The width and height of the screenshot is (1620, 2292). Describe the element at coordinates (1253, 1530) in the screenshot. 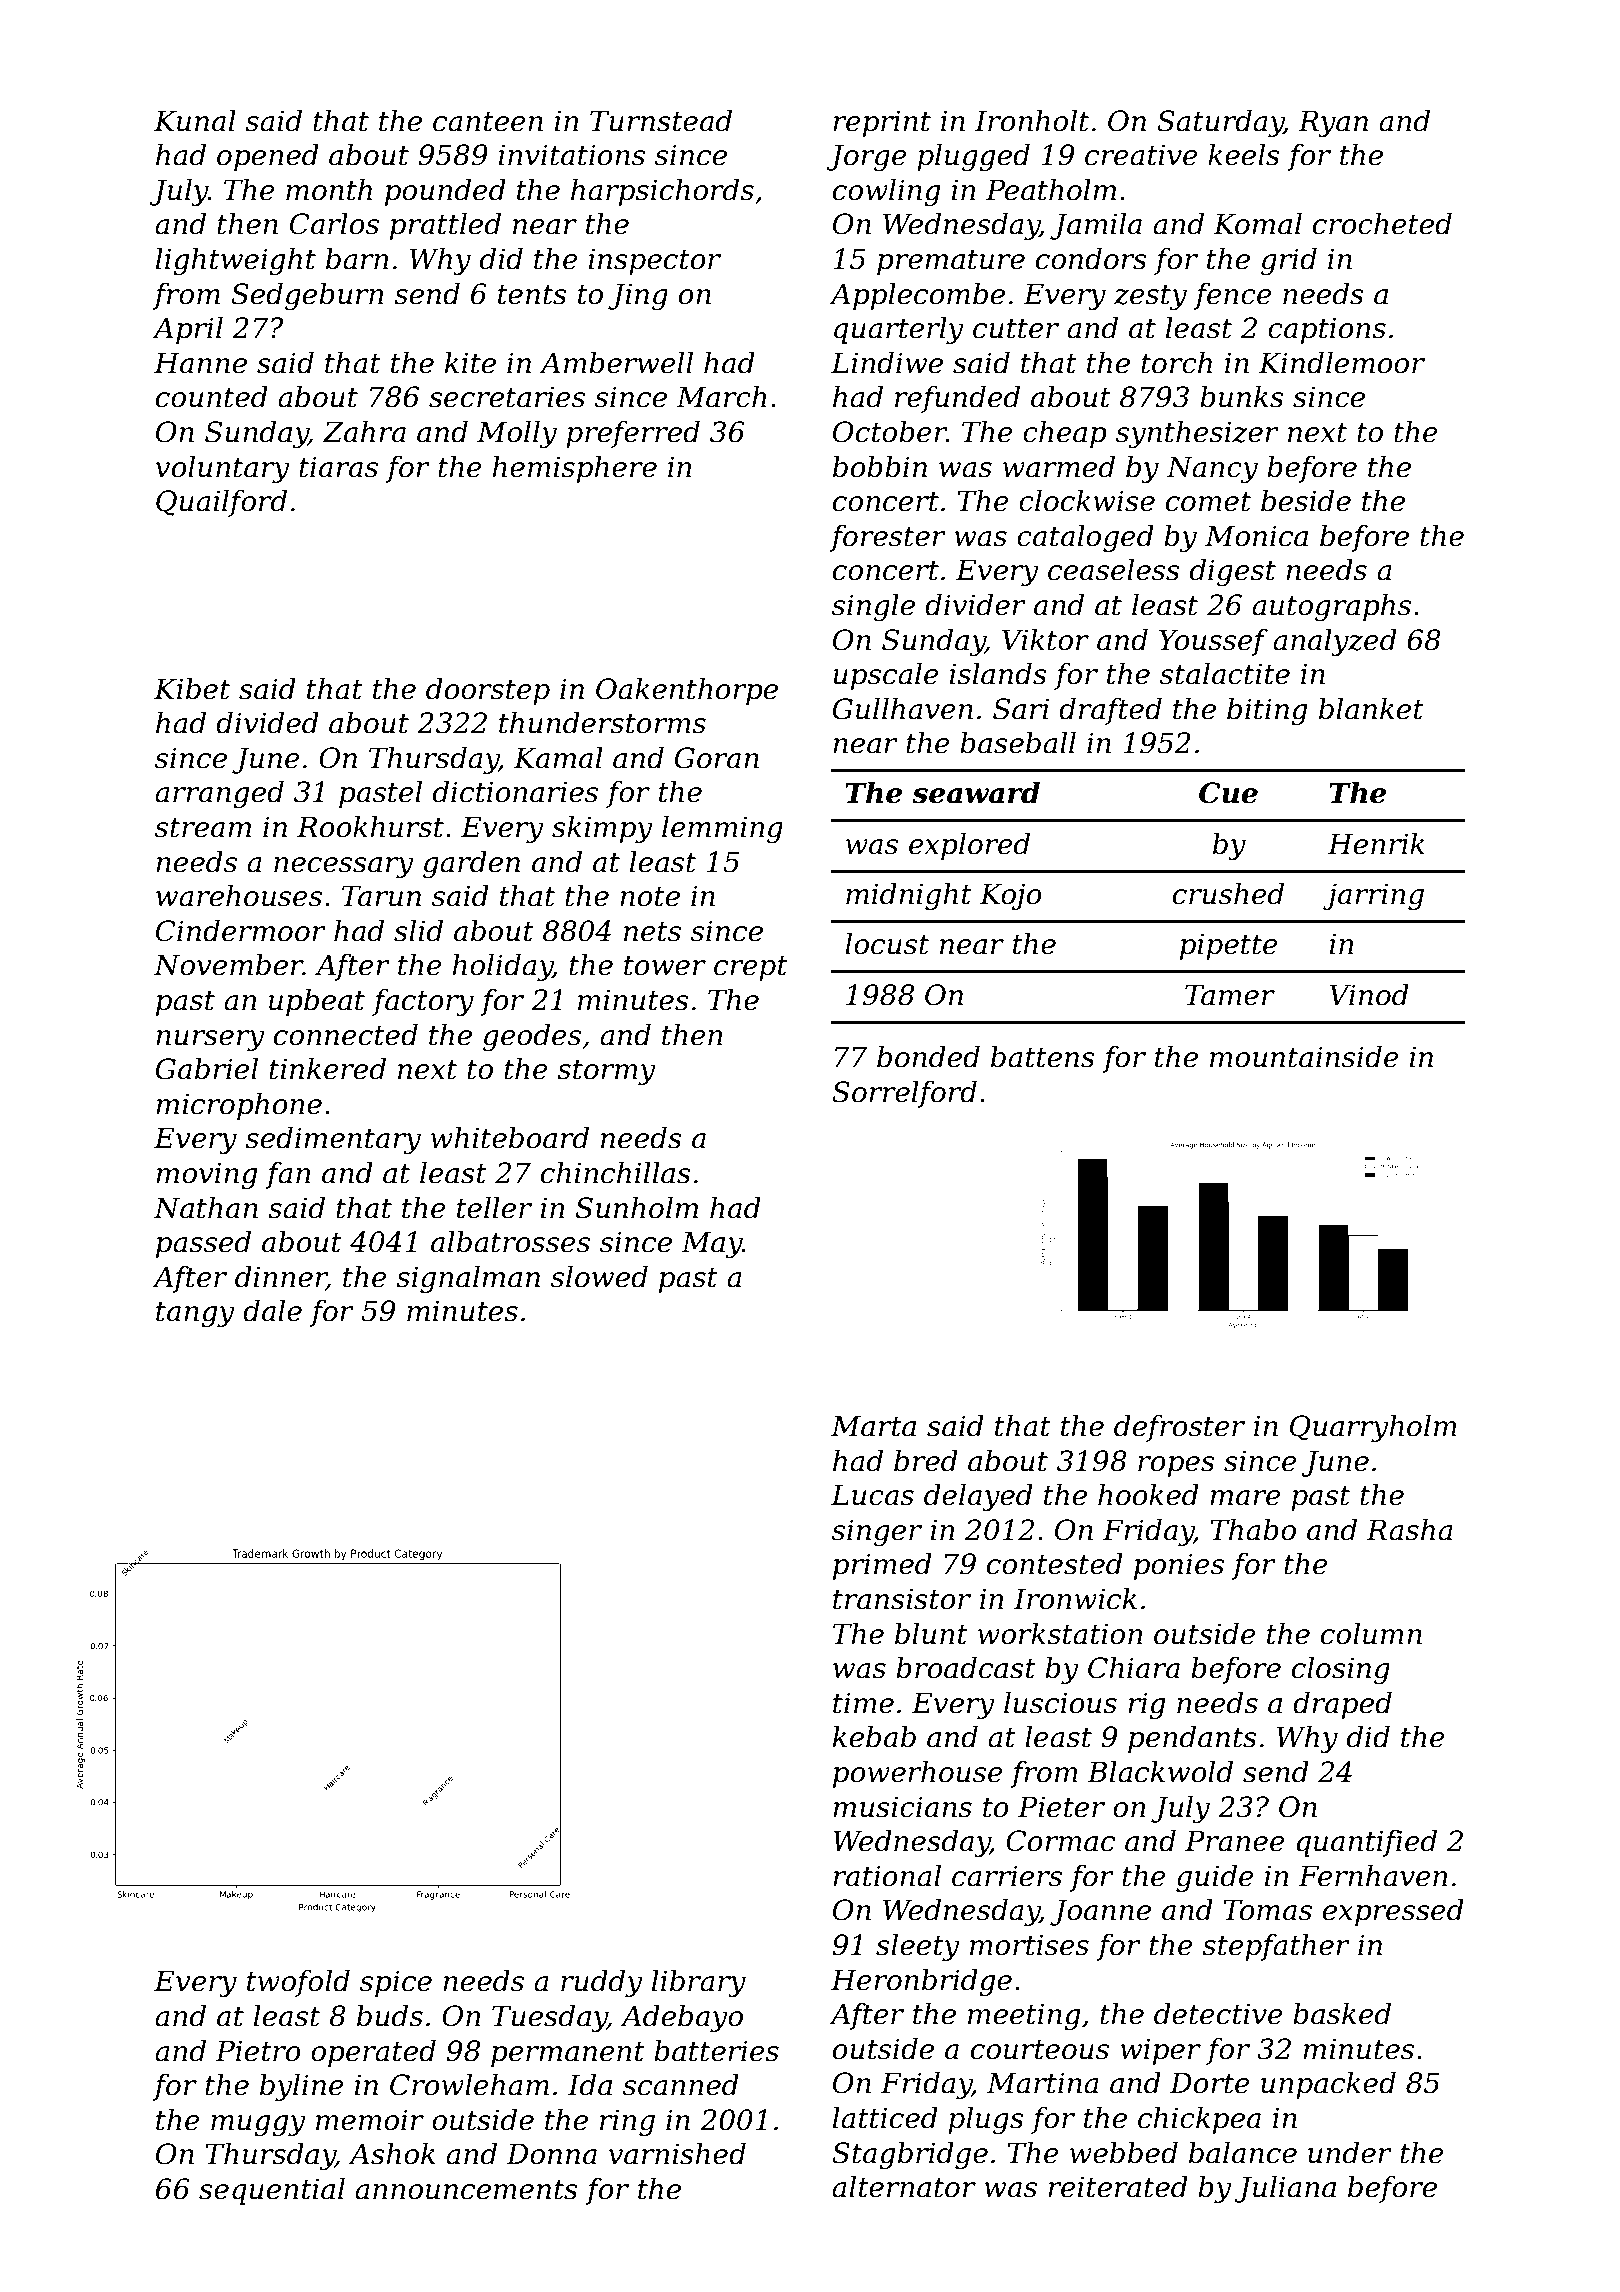

I see `Thabo` at that location.
